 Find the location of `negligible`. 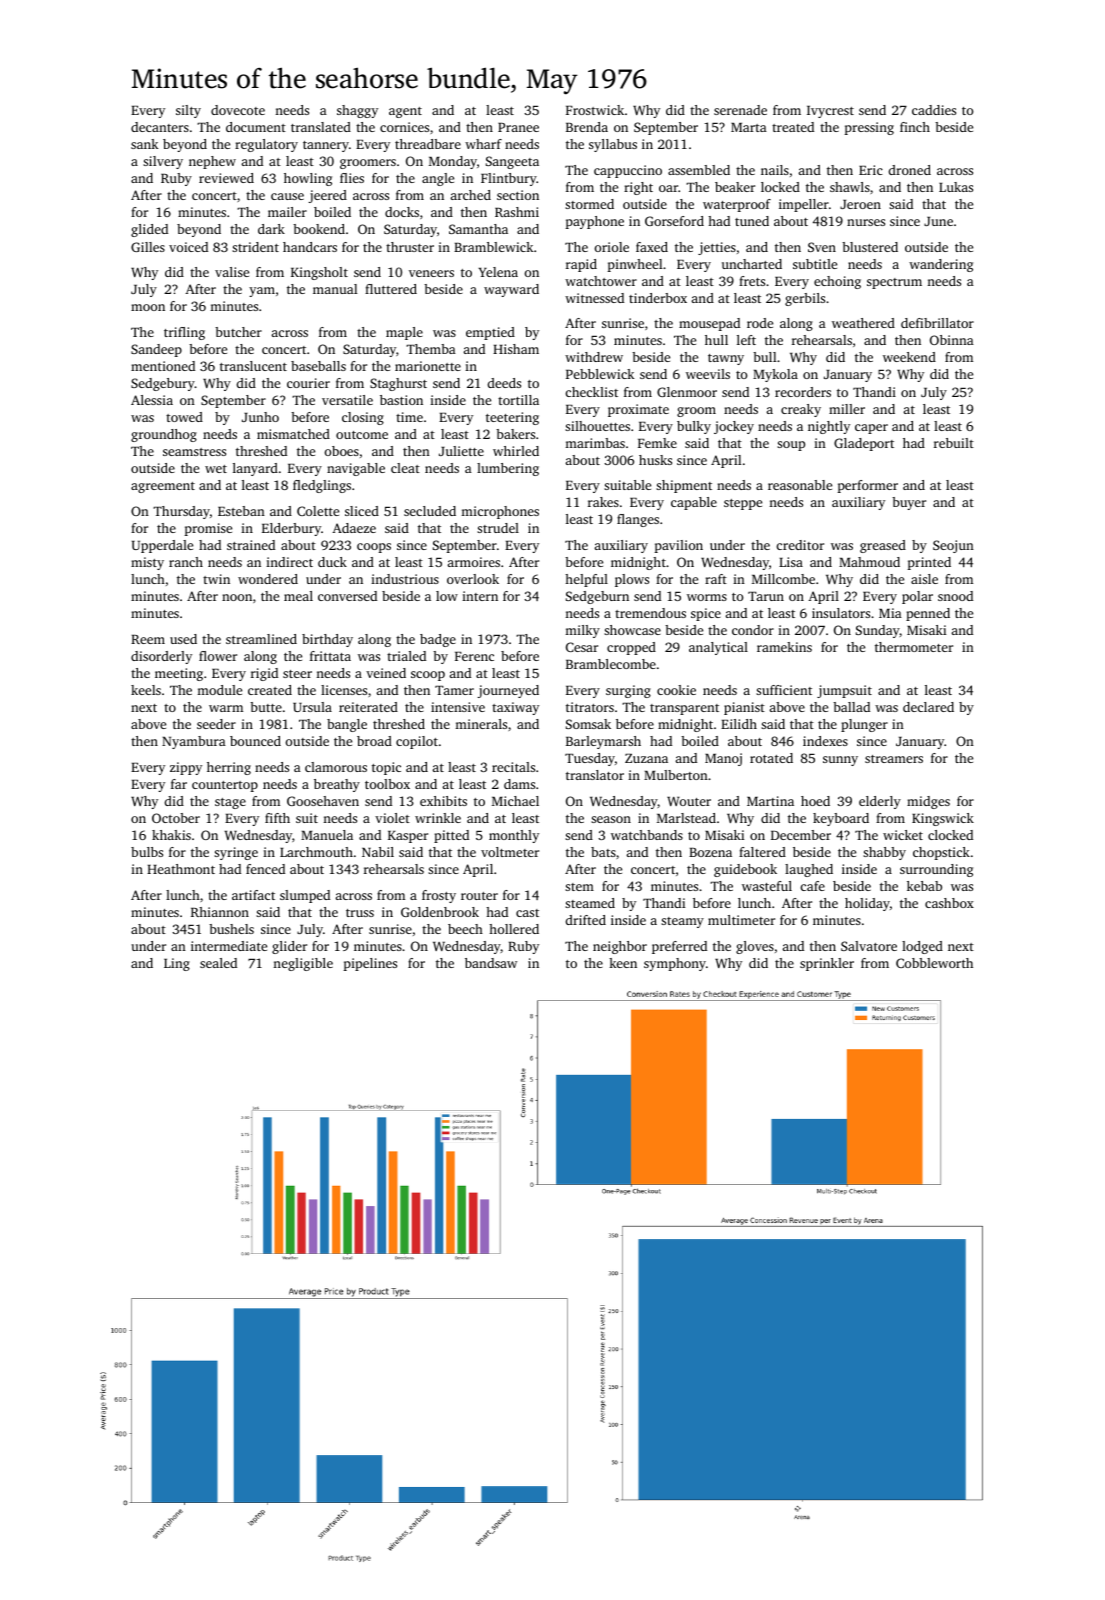

negligible is located at coordinates (303, 964).
